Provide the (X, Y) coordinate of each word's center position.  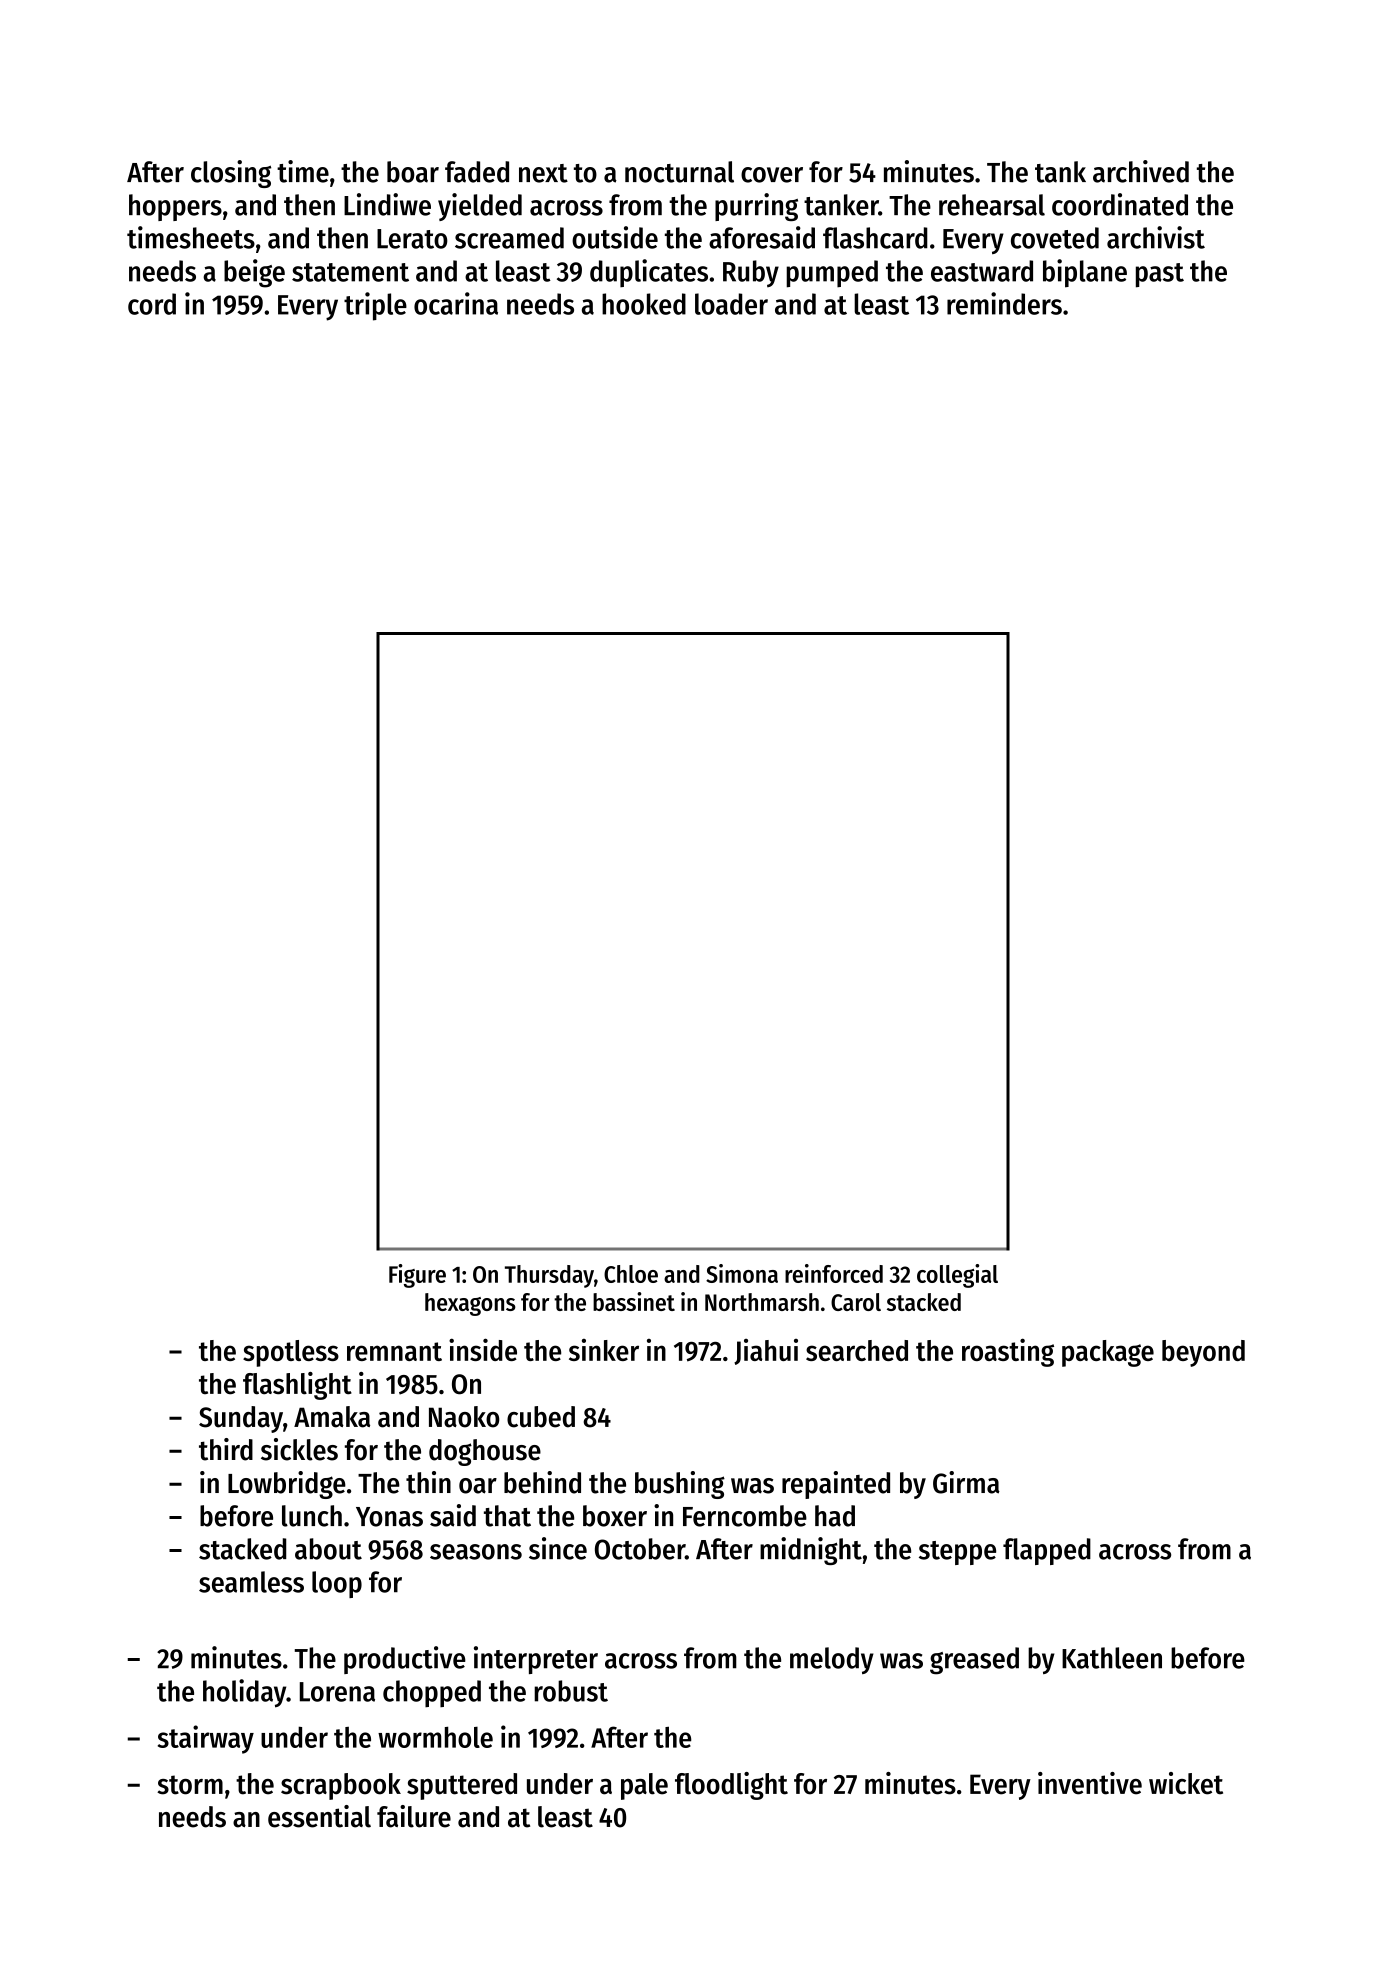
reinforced (834, 1273)
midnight (811, 1551)
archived (1141, 171)
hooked (644, 304)
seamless (251, 1582)
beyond (1203, 1353)
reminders (1004, 303)
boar (413, 172)
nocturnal (679, 172)
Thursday (549, 1276)
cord (152, 304)
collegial (957, 1276)
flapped (1047, 1551)
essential (319, 1816)
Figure (417, 1276)
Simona (742, 1273)
